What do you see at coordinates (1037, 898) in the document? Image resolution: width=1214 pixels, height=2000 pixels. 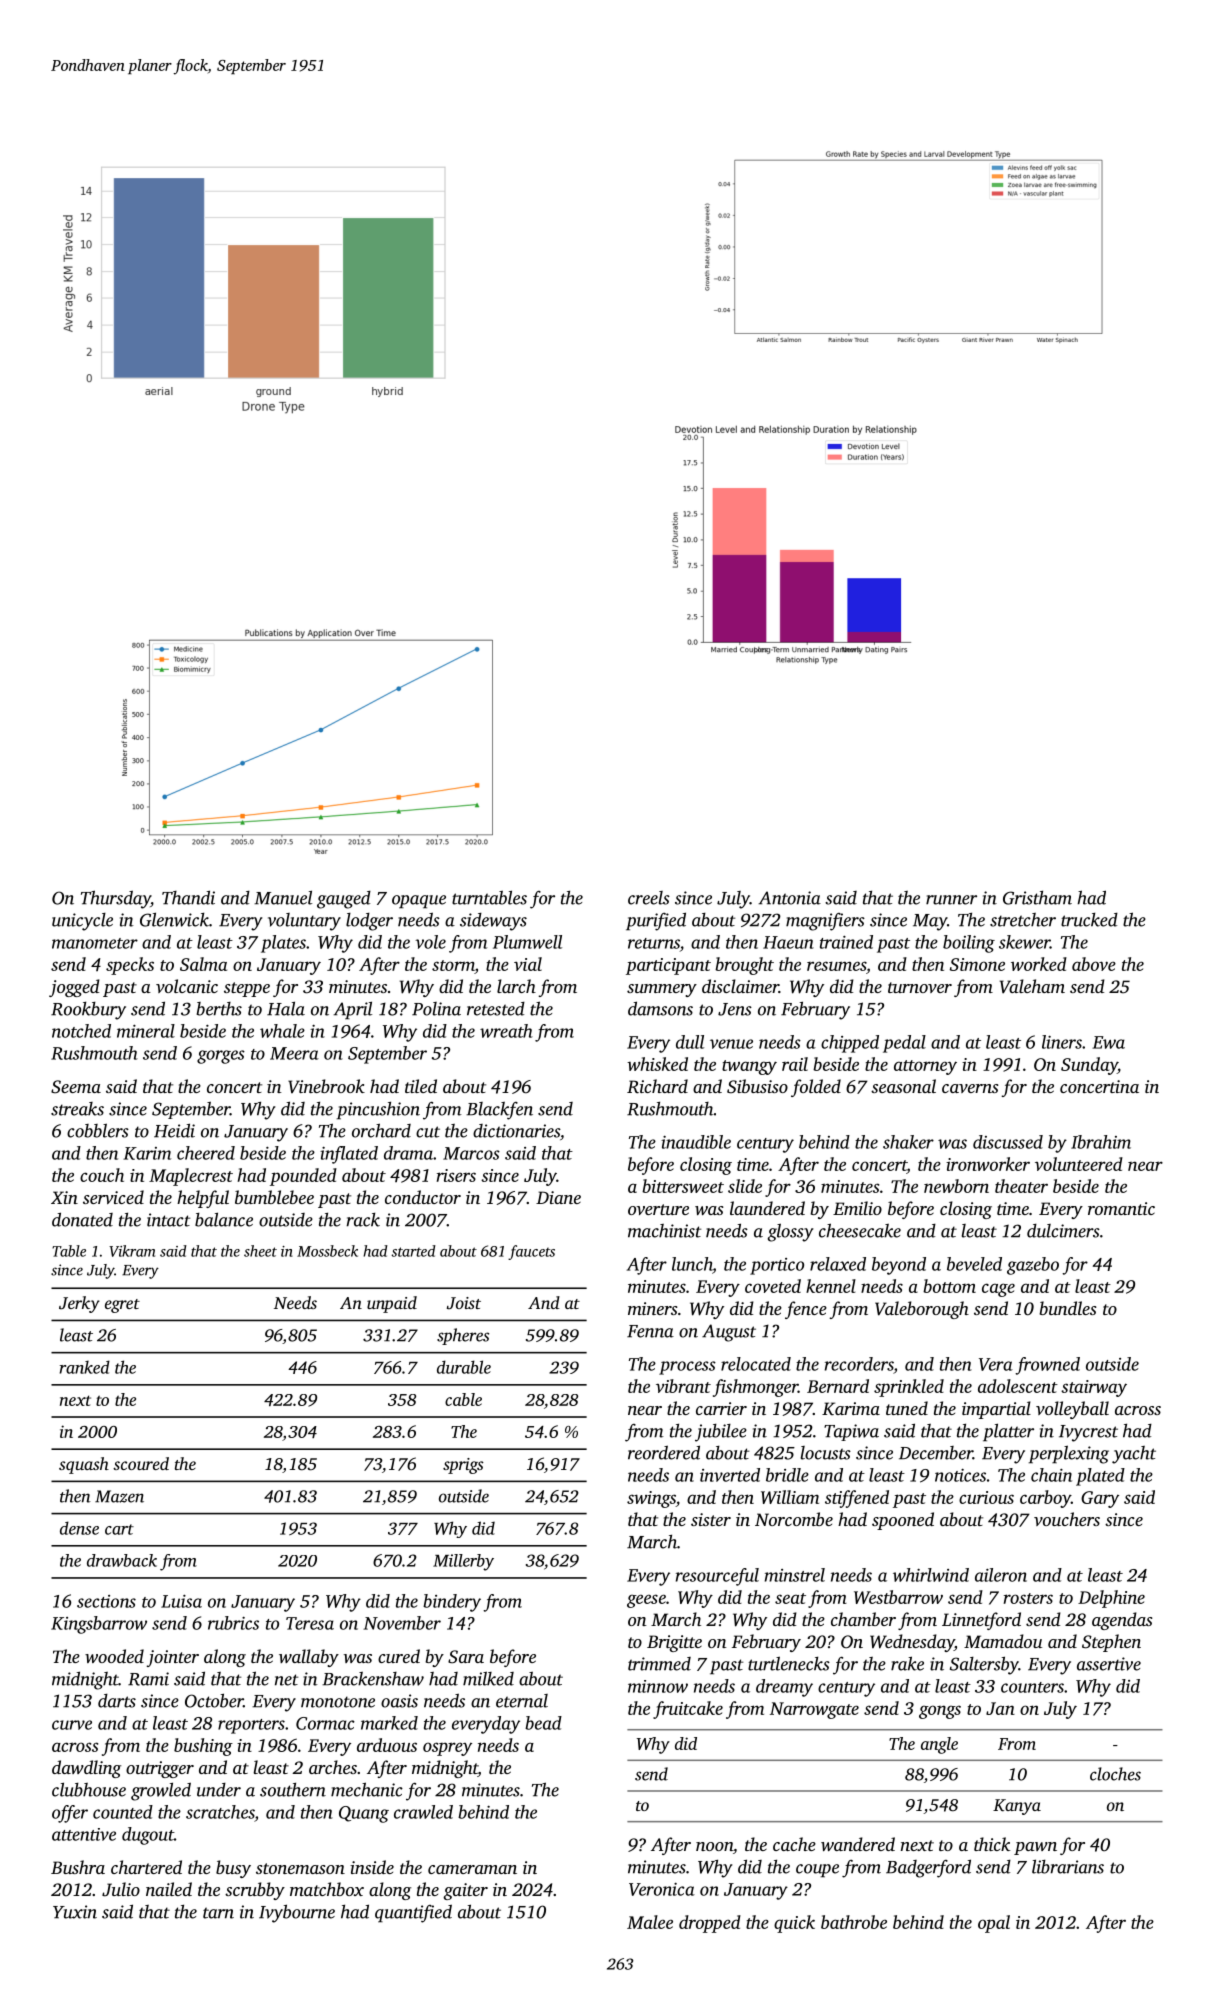 I see `Gristham` at bounding box center [1037, 898].
